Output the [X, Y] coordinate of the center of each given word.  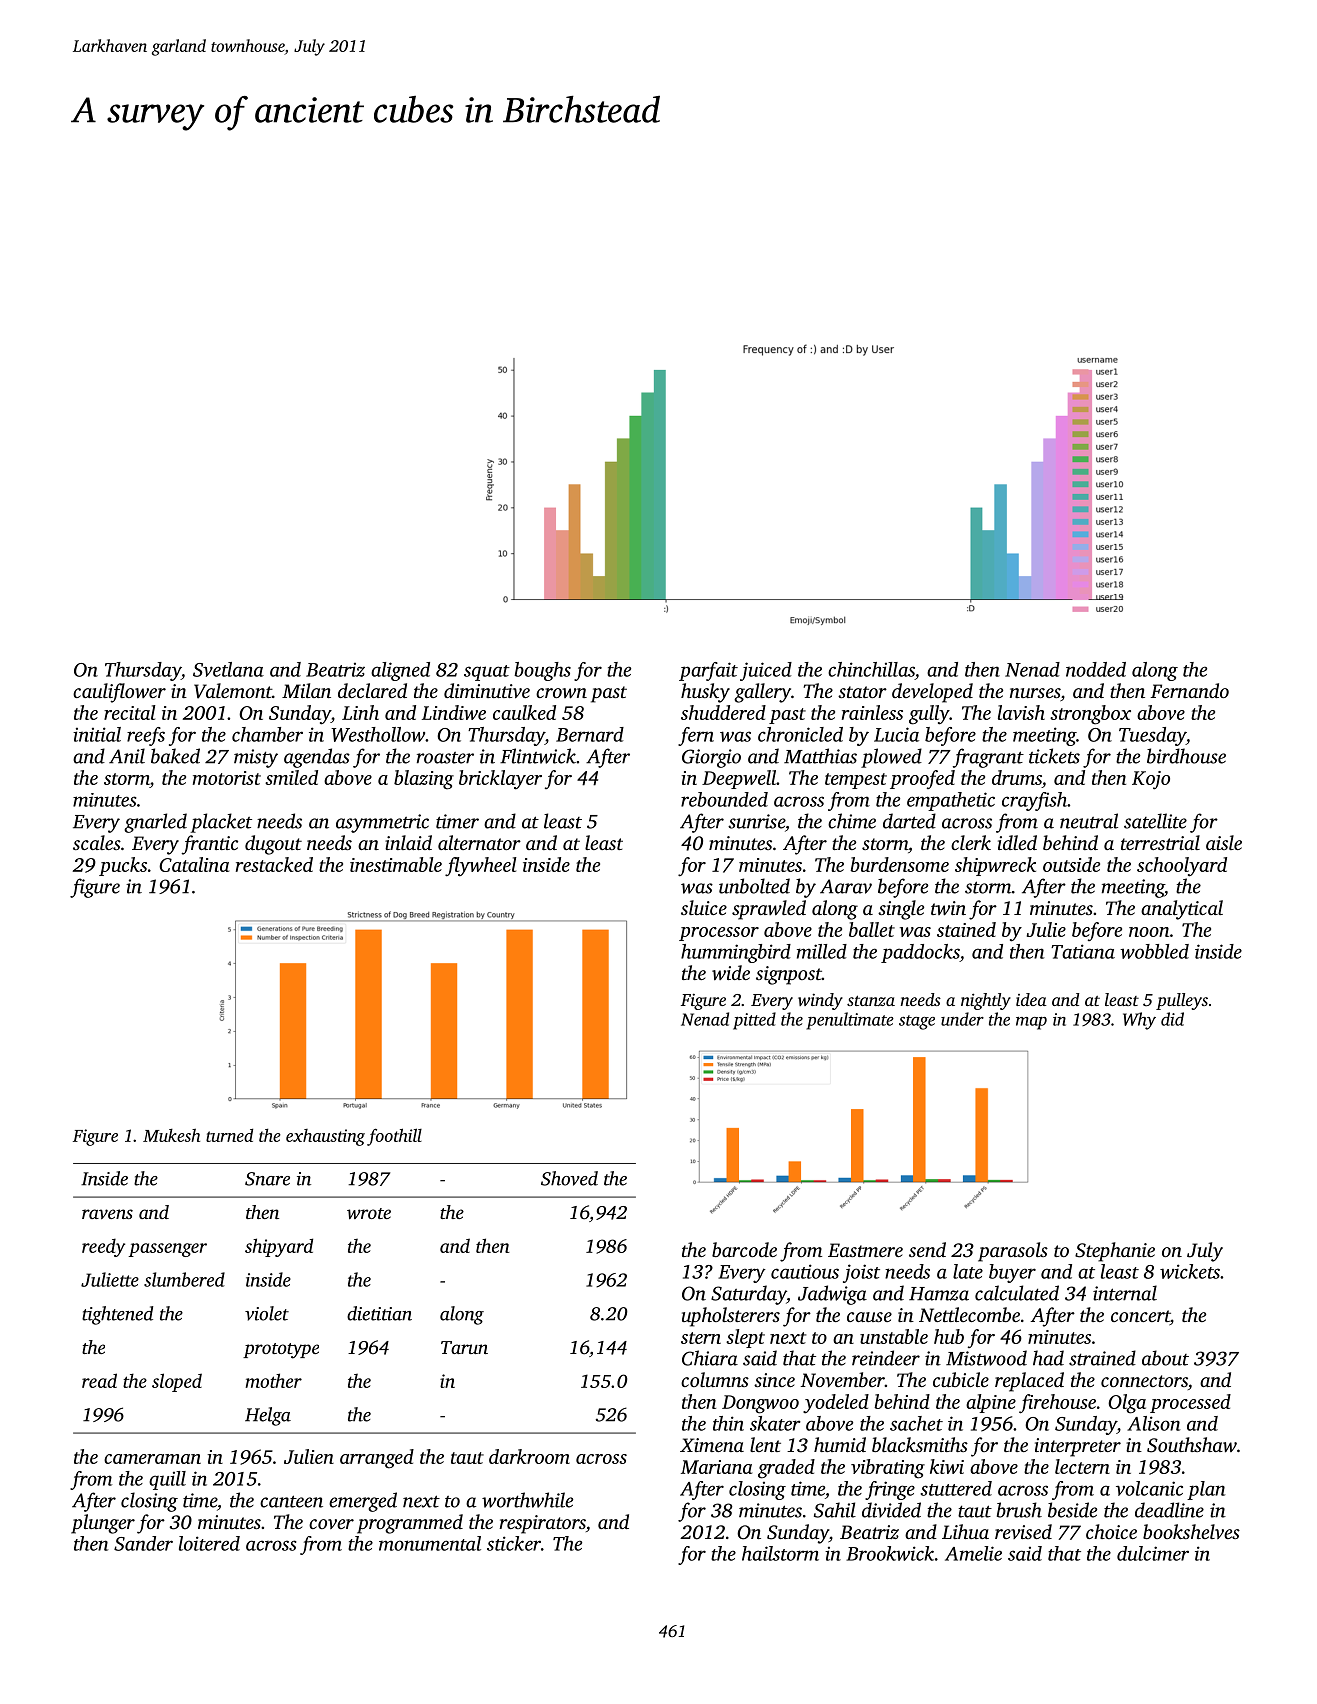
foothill [394, 1137]
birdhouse [1186, 756]
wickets [1190, 1271]
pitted [754, 1021]
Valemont [233, 691]
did [1172, 1019]
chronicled [800, 734]
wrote [369, 1213]
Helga [268, 1416]
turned [229, 1135]
